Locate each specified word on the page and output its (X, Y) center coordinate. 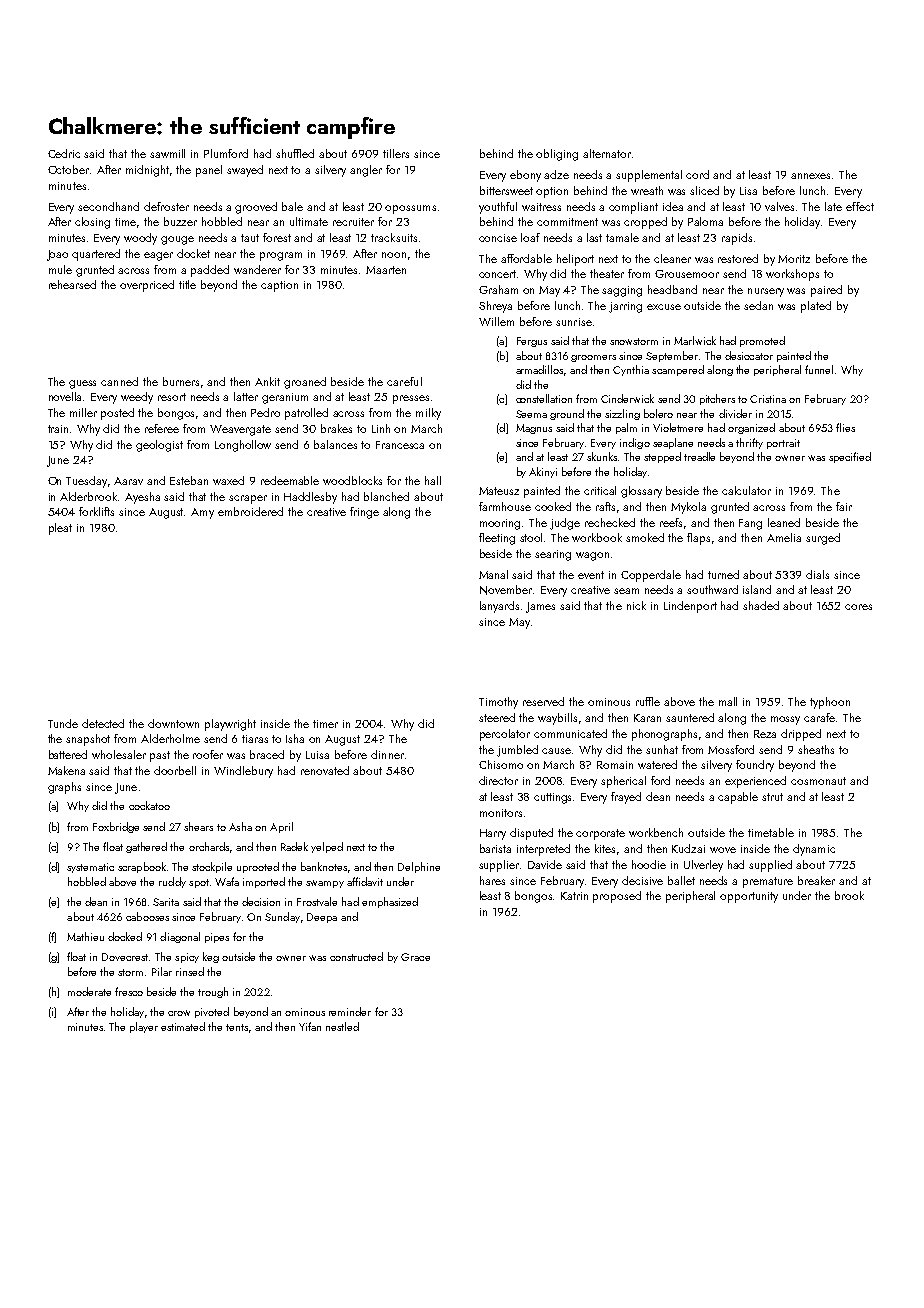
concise (498, 238)
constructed (356, 956)
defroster (166, 206)
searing (553, 555)
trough (213, 992)
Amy (202, 513)
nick (636, 605)
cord (697, 174)
